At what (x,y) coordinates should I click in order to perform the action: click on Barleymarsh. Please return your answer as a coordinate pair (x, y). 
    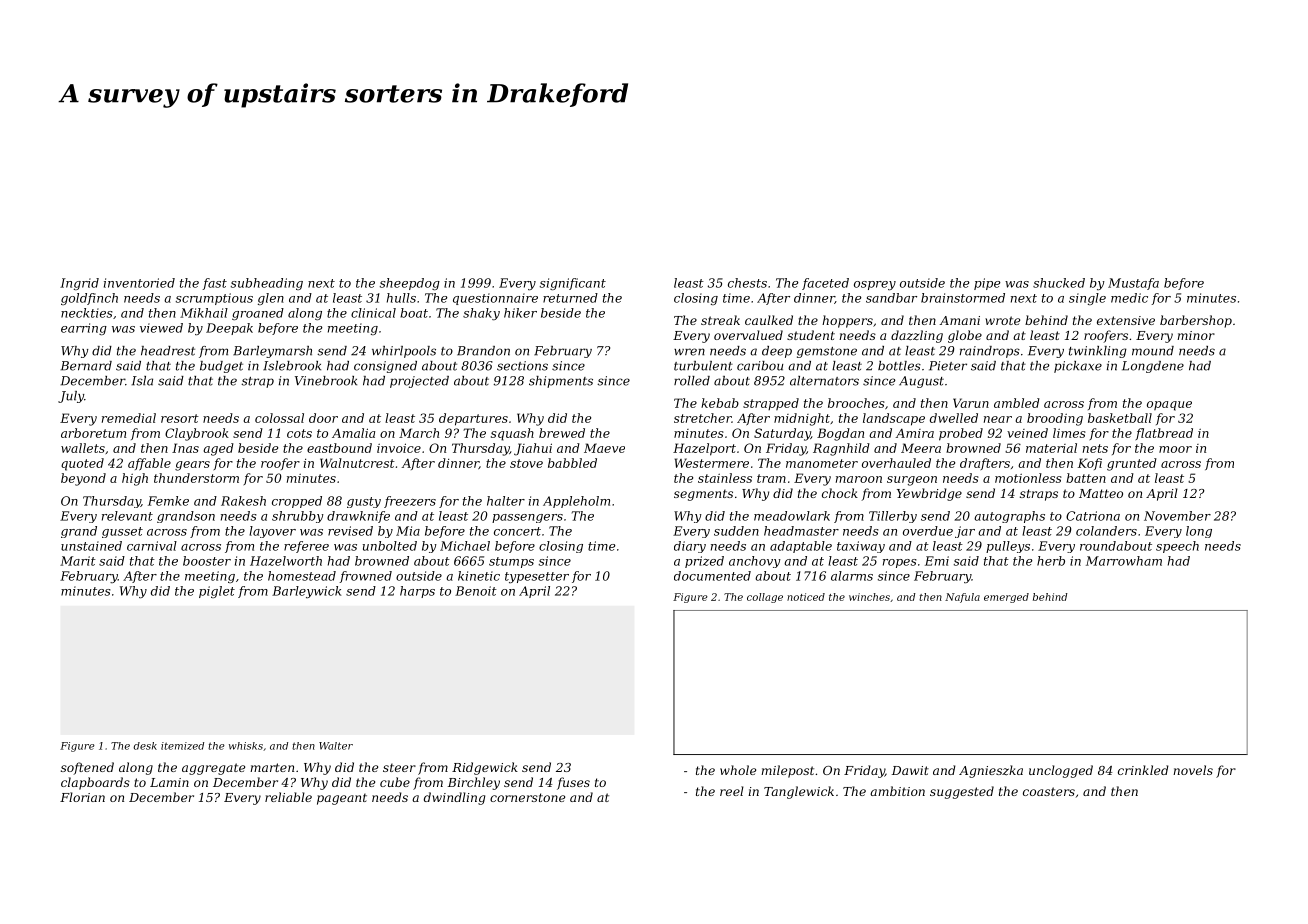
    Looking at the image, I should click on (272, 352).
